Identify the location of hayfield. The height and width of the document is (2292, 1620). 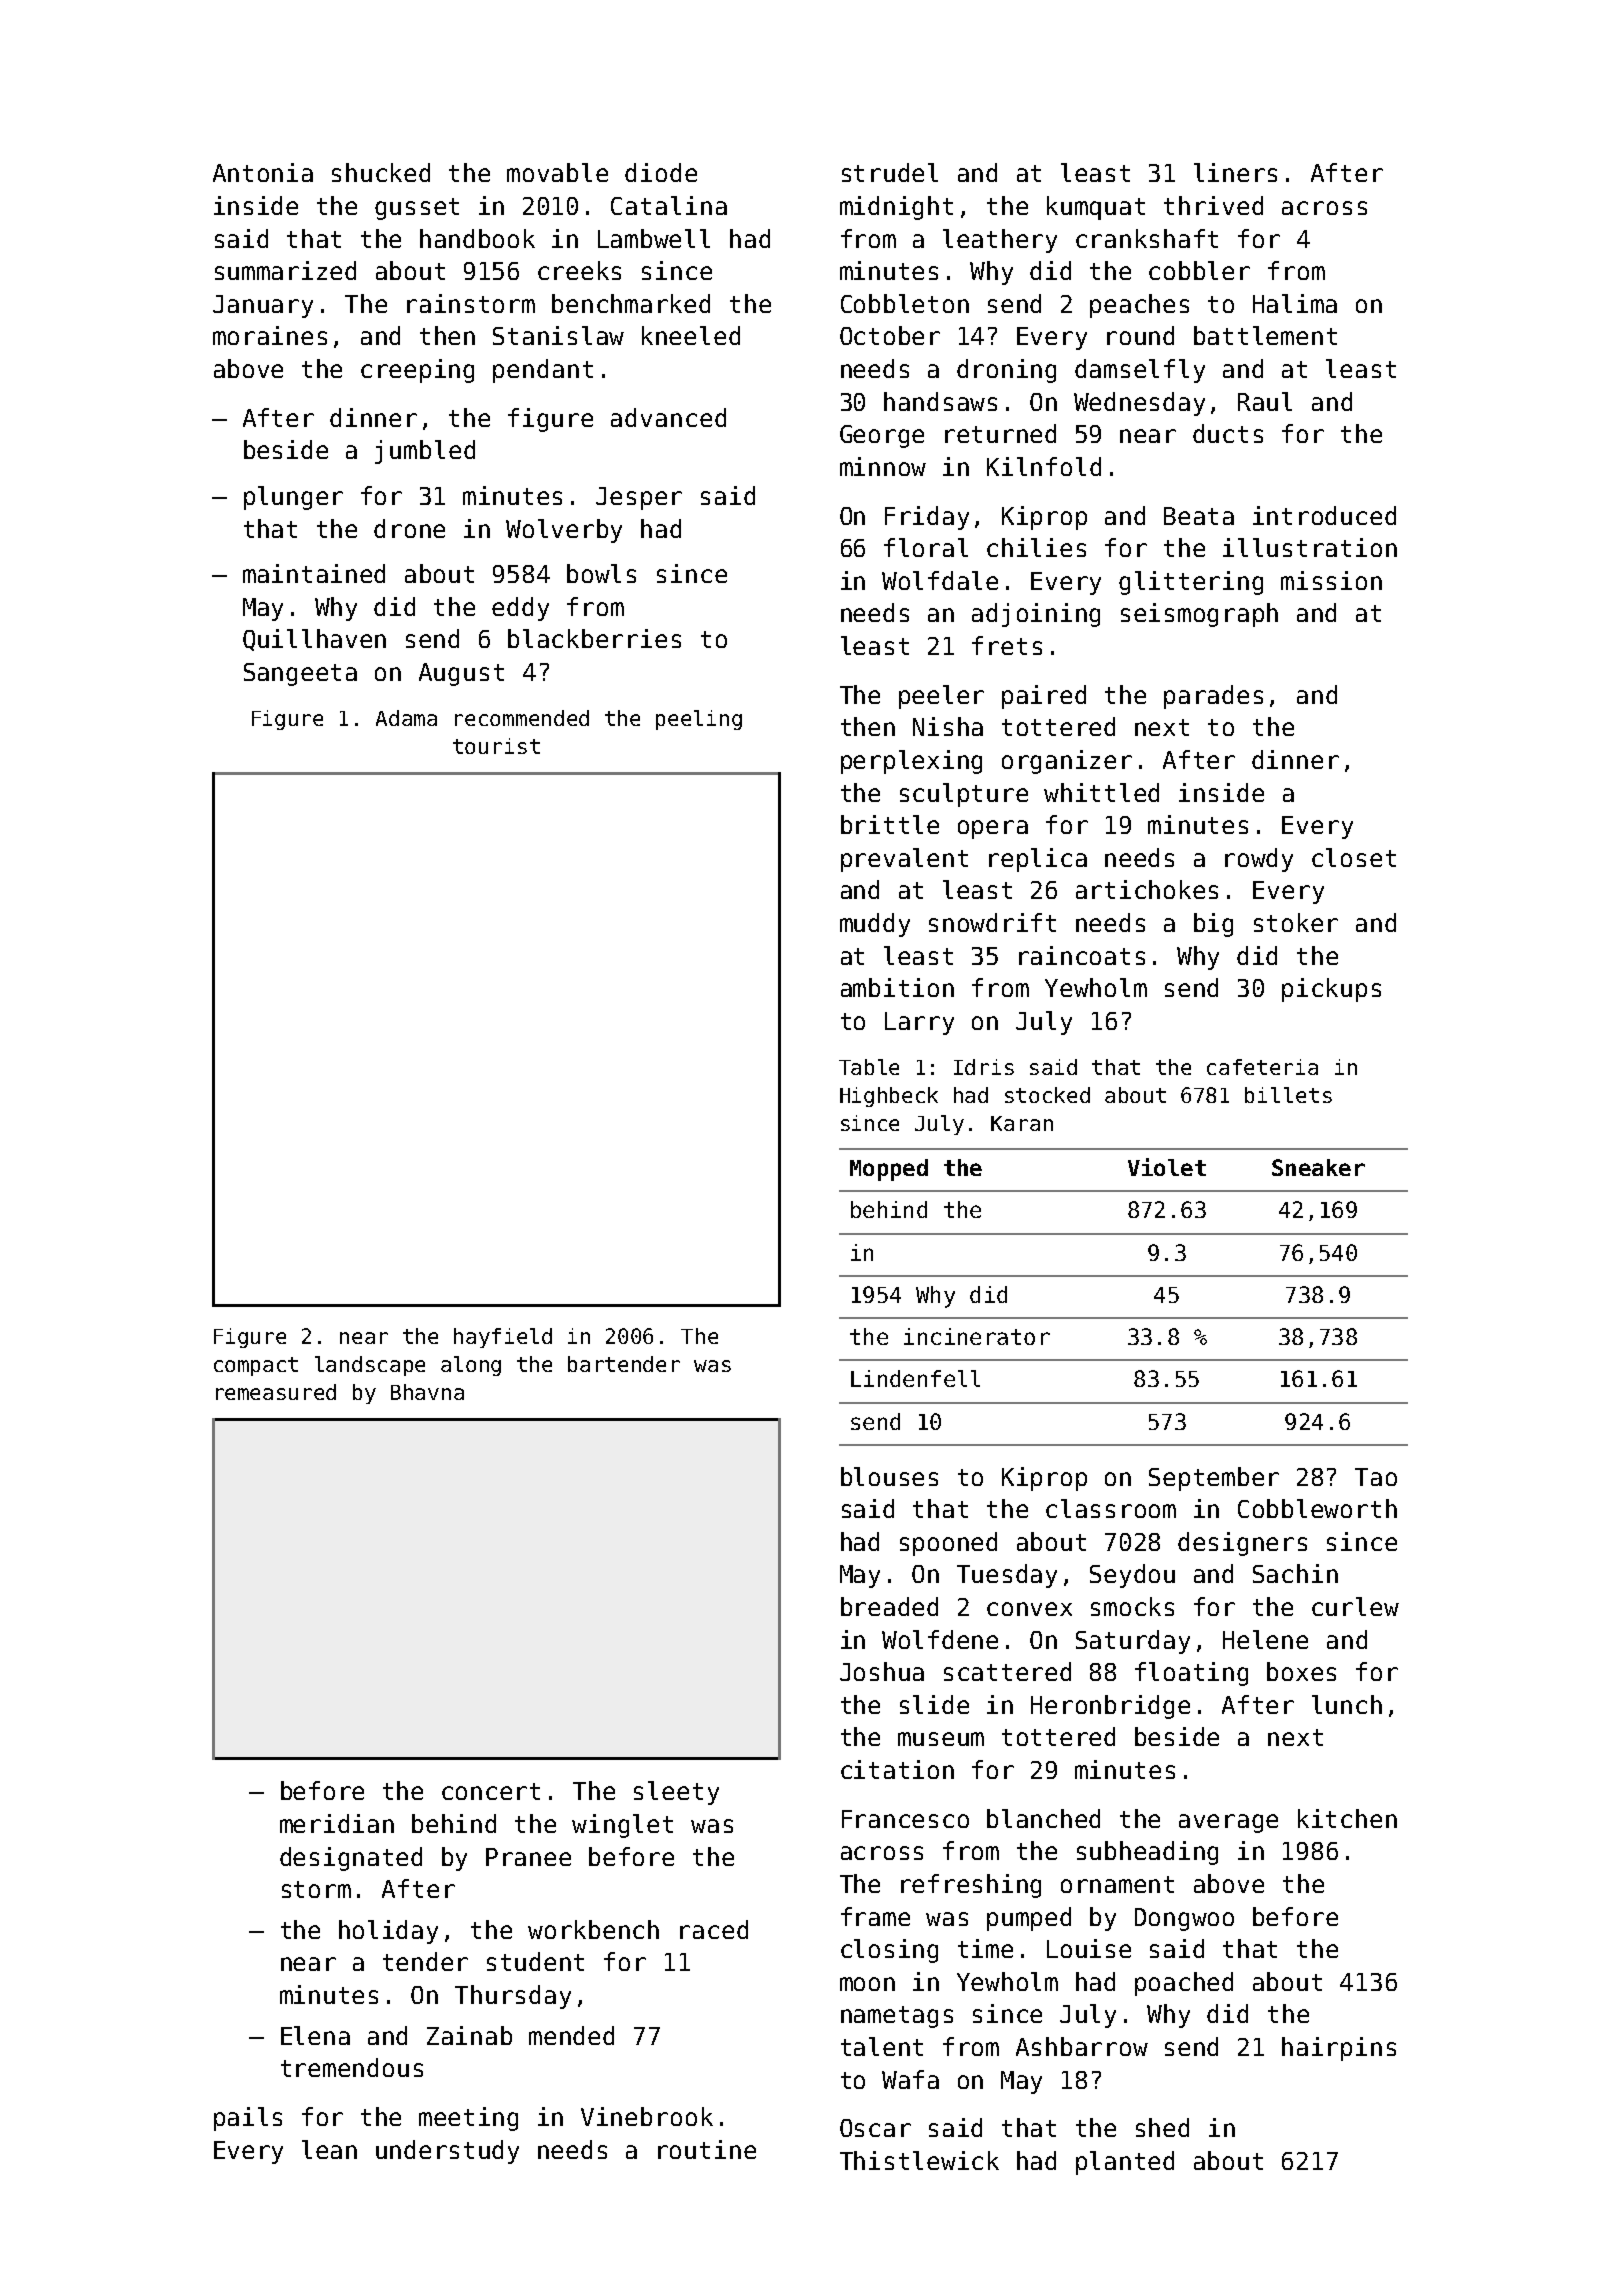
(503, 1338).
